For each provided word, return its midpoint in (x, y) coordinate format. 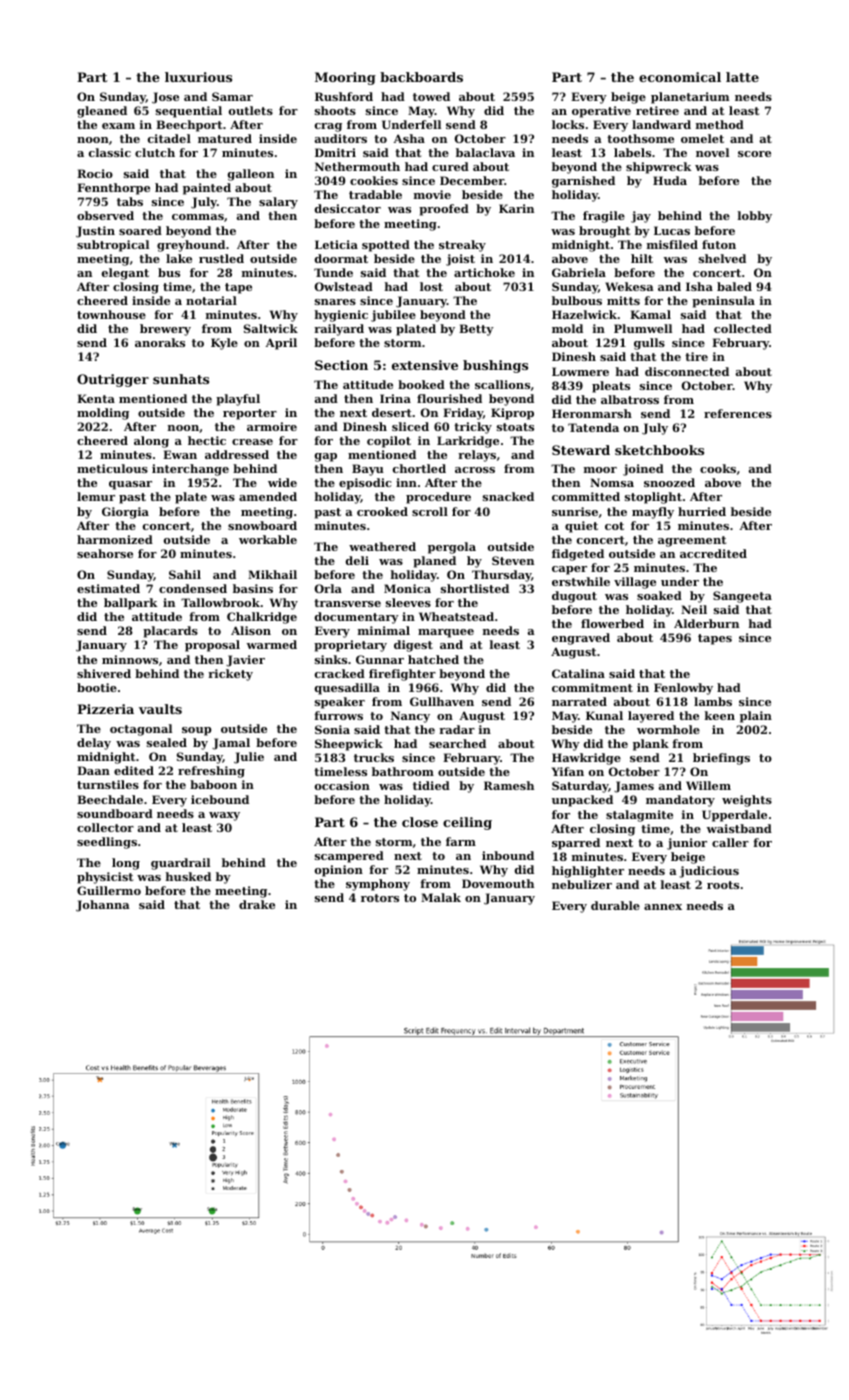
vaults (160, 709)
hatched (433, 659)
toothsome (640, 138)
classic (110, 152)
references (738, 413)
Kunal (604, 715)
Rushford (344, 96)
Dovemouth (498, 883)
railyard (339, 330)
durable (615, 905)
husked (188, 876)
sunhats (181, 379)
